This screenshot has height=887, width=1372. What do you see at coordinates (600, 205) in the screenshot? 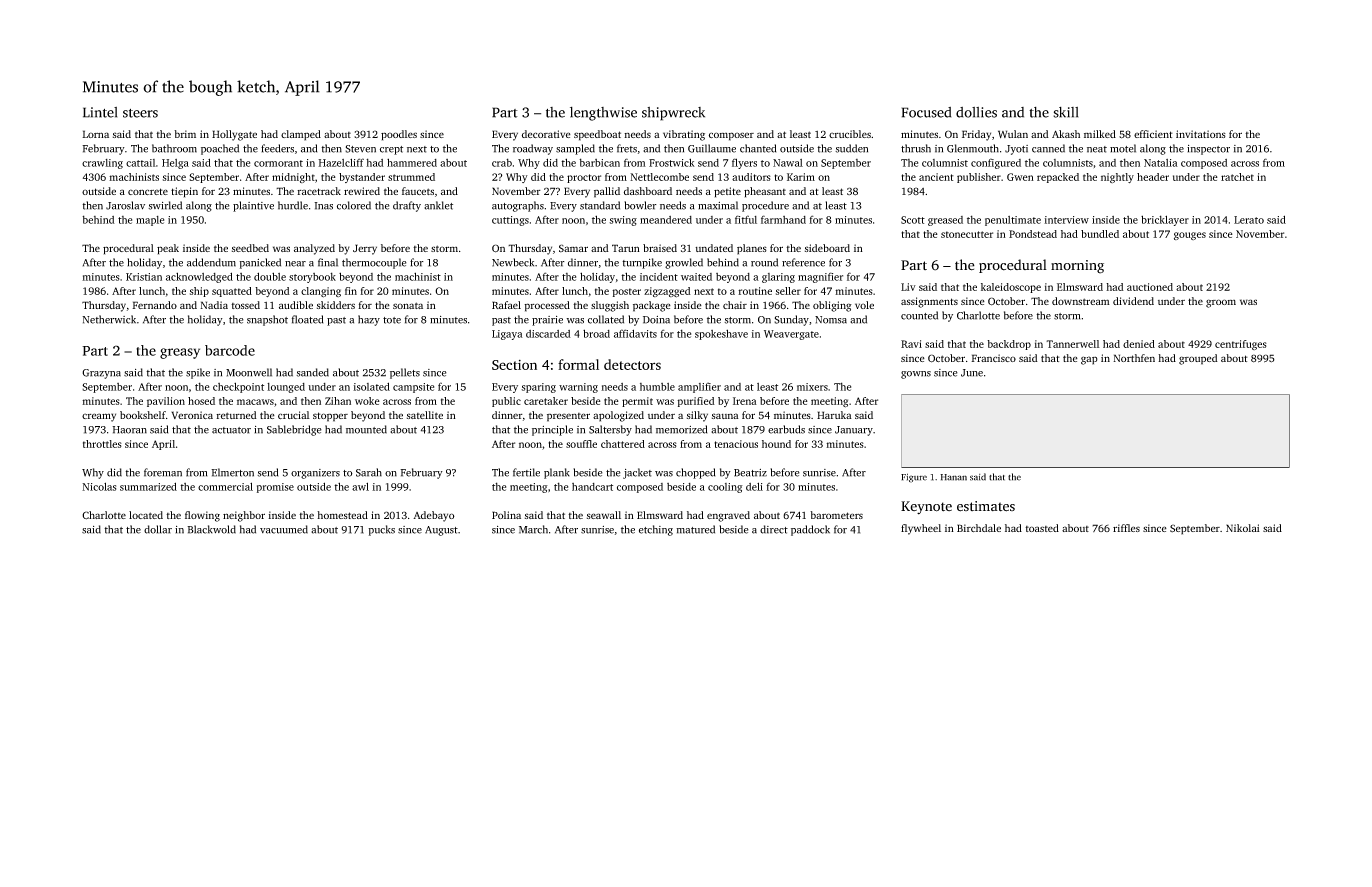
I see `standard` at bounding box center [600, 205].
